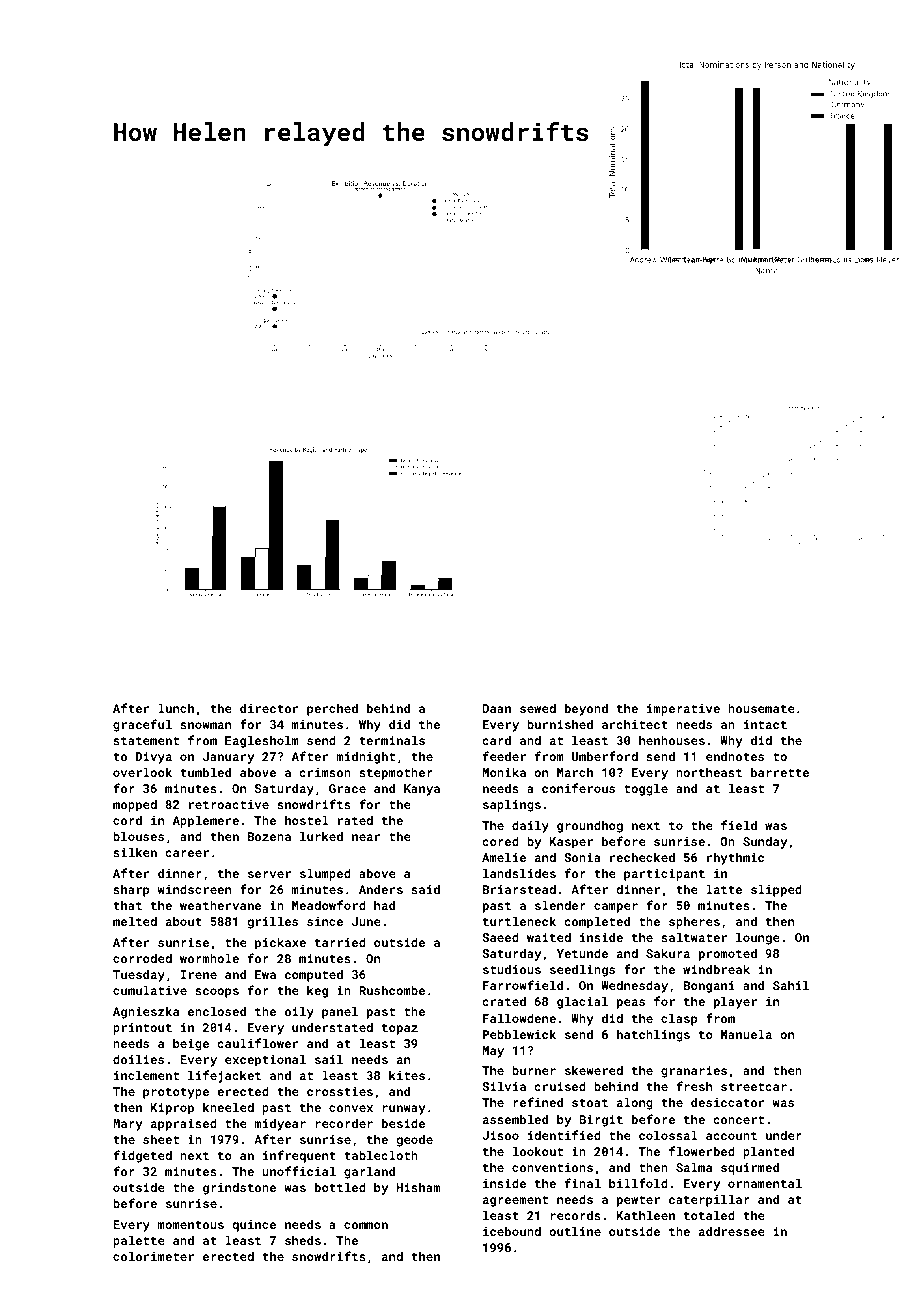 The height and width of the image is (1308, 924). I want to click on had, so click(384, 905).
